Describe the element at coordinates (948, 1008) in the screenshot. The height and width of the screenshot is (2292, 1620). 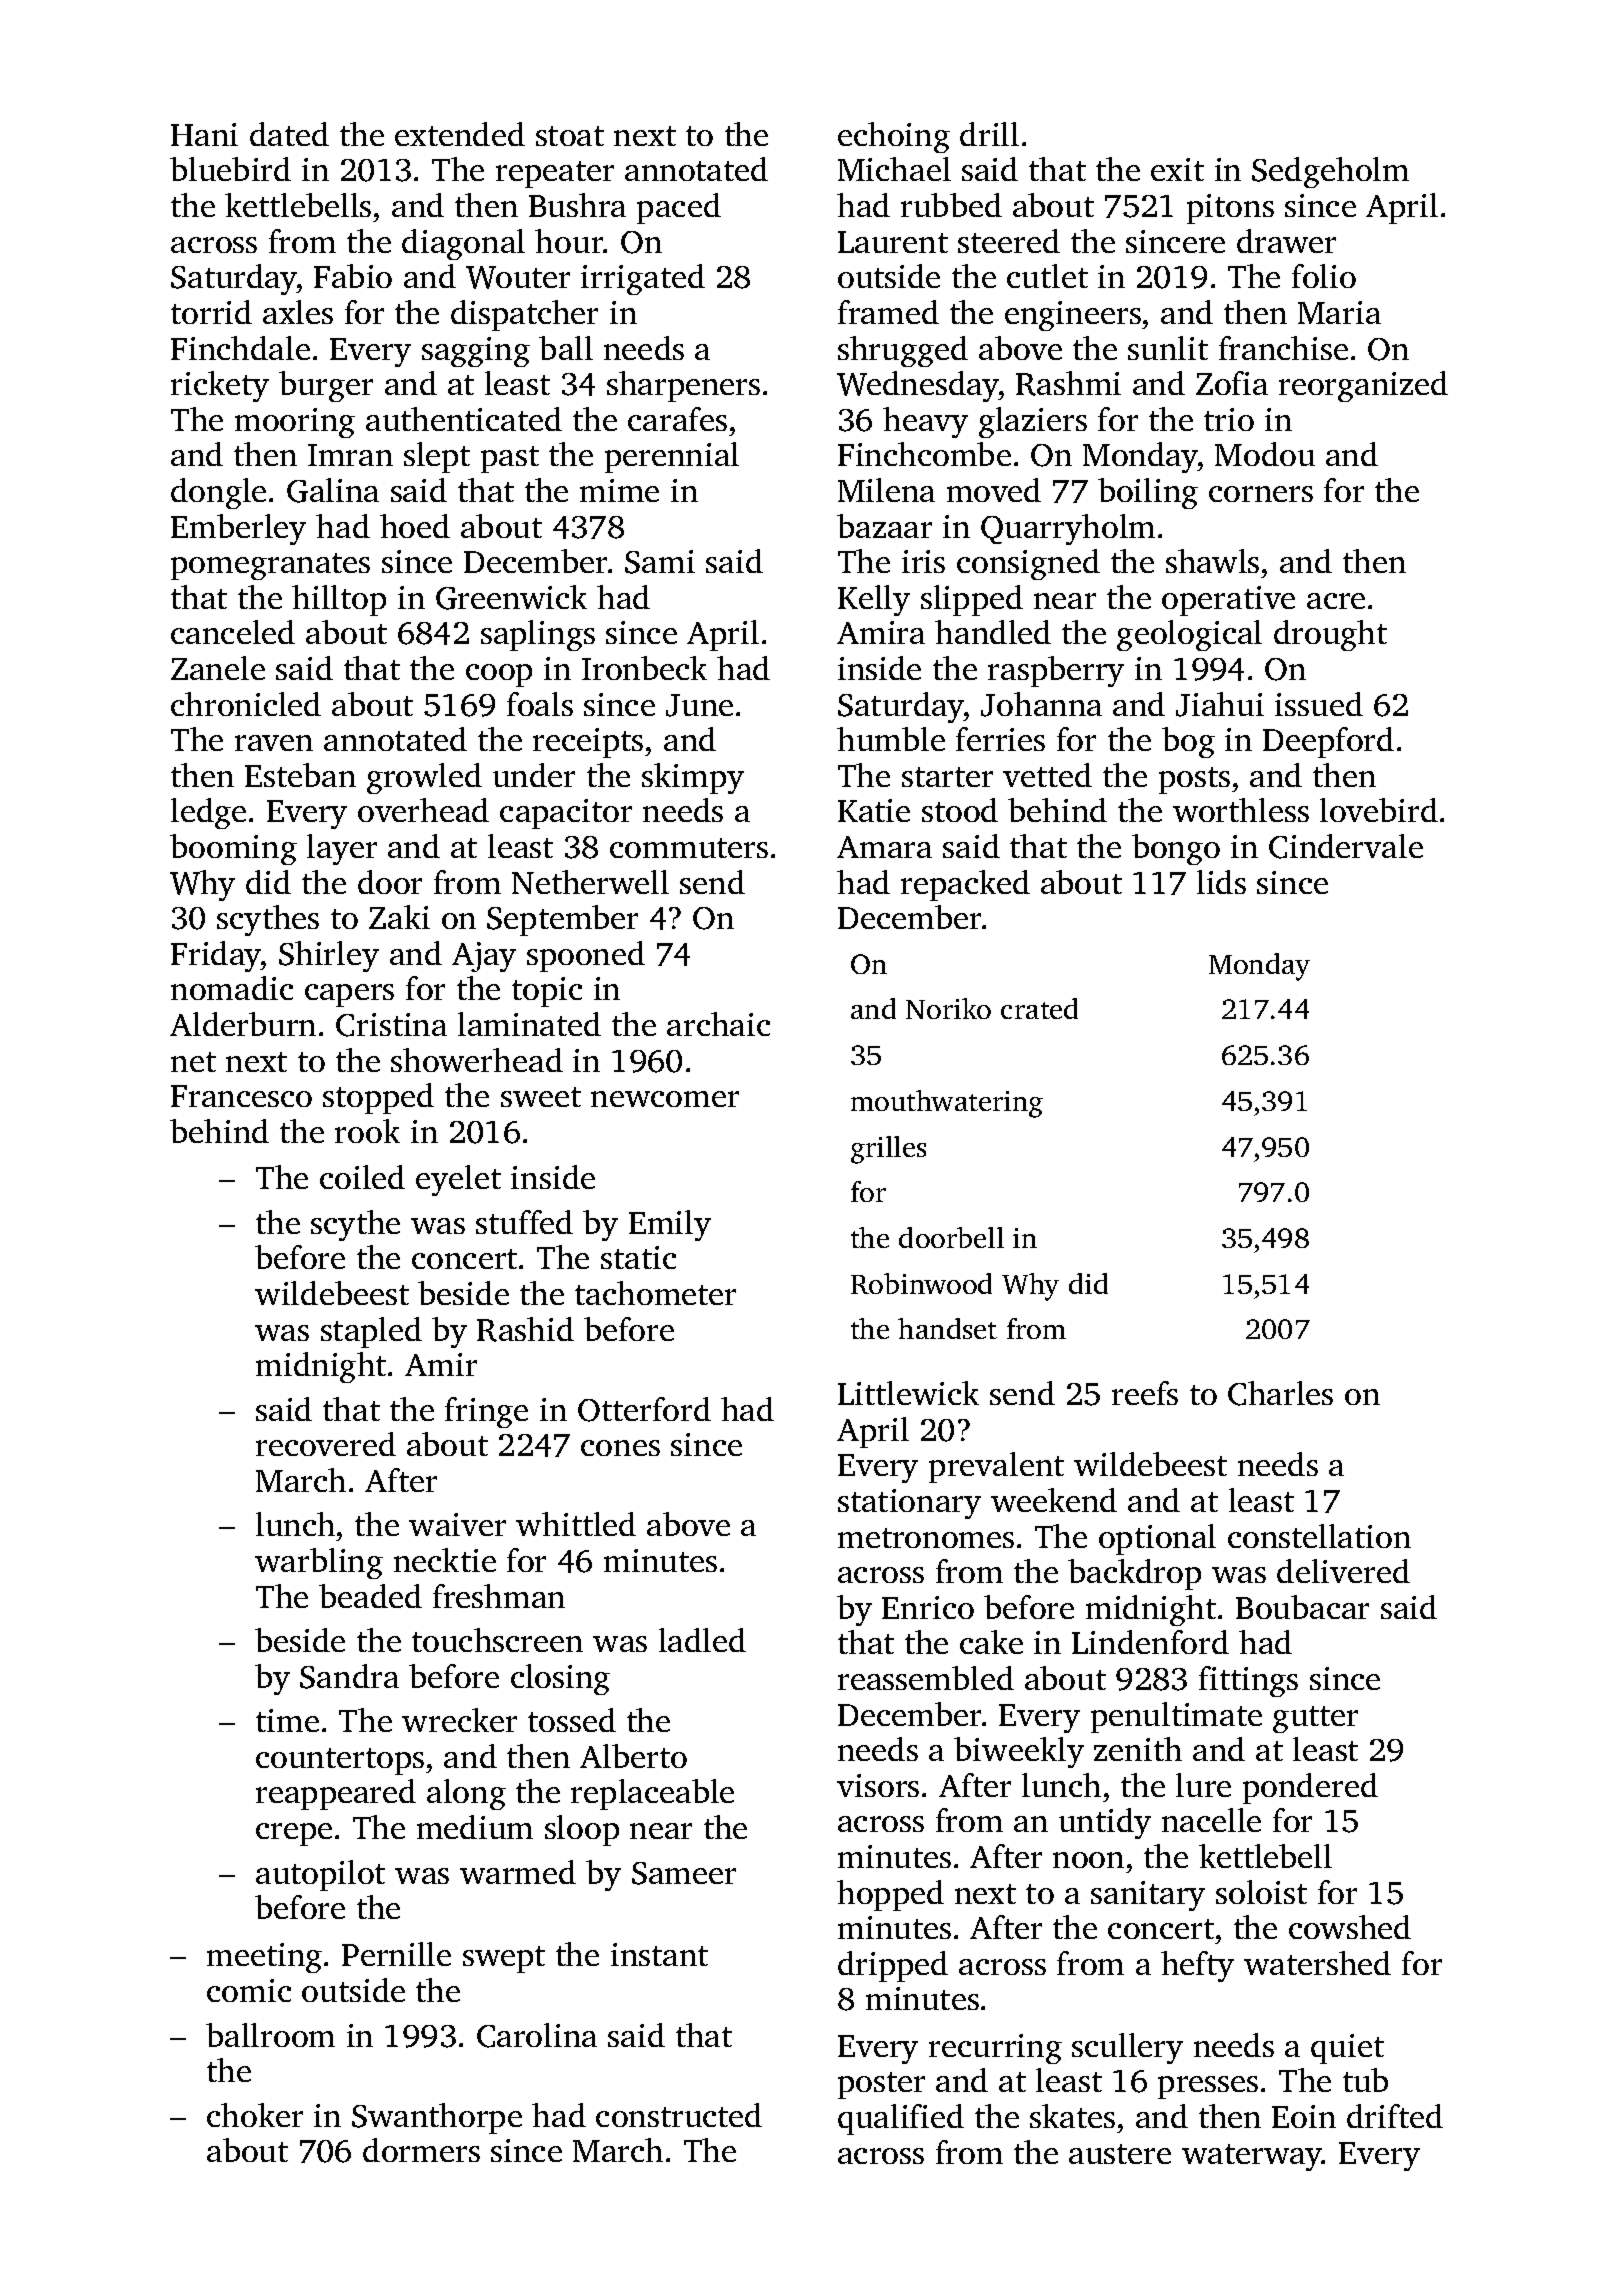
I see `Noriko` at that location.
